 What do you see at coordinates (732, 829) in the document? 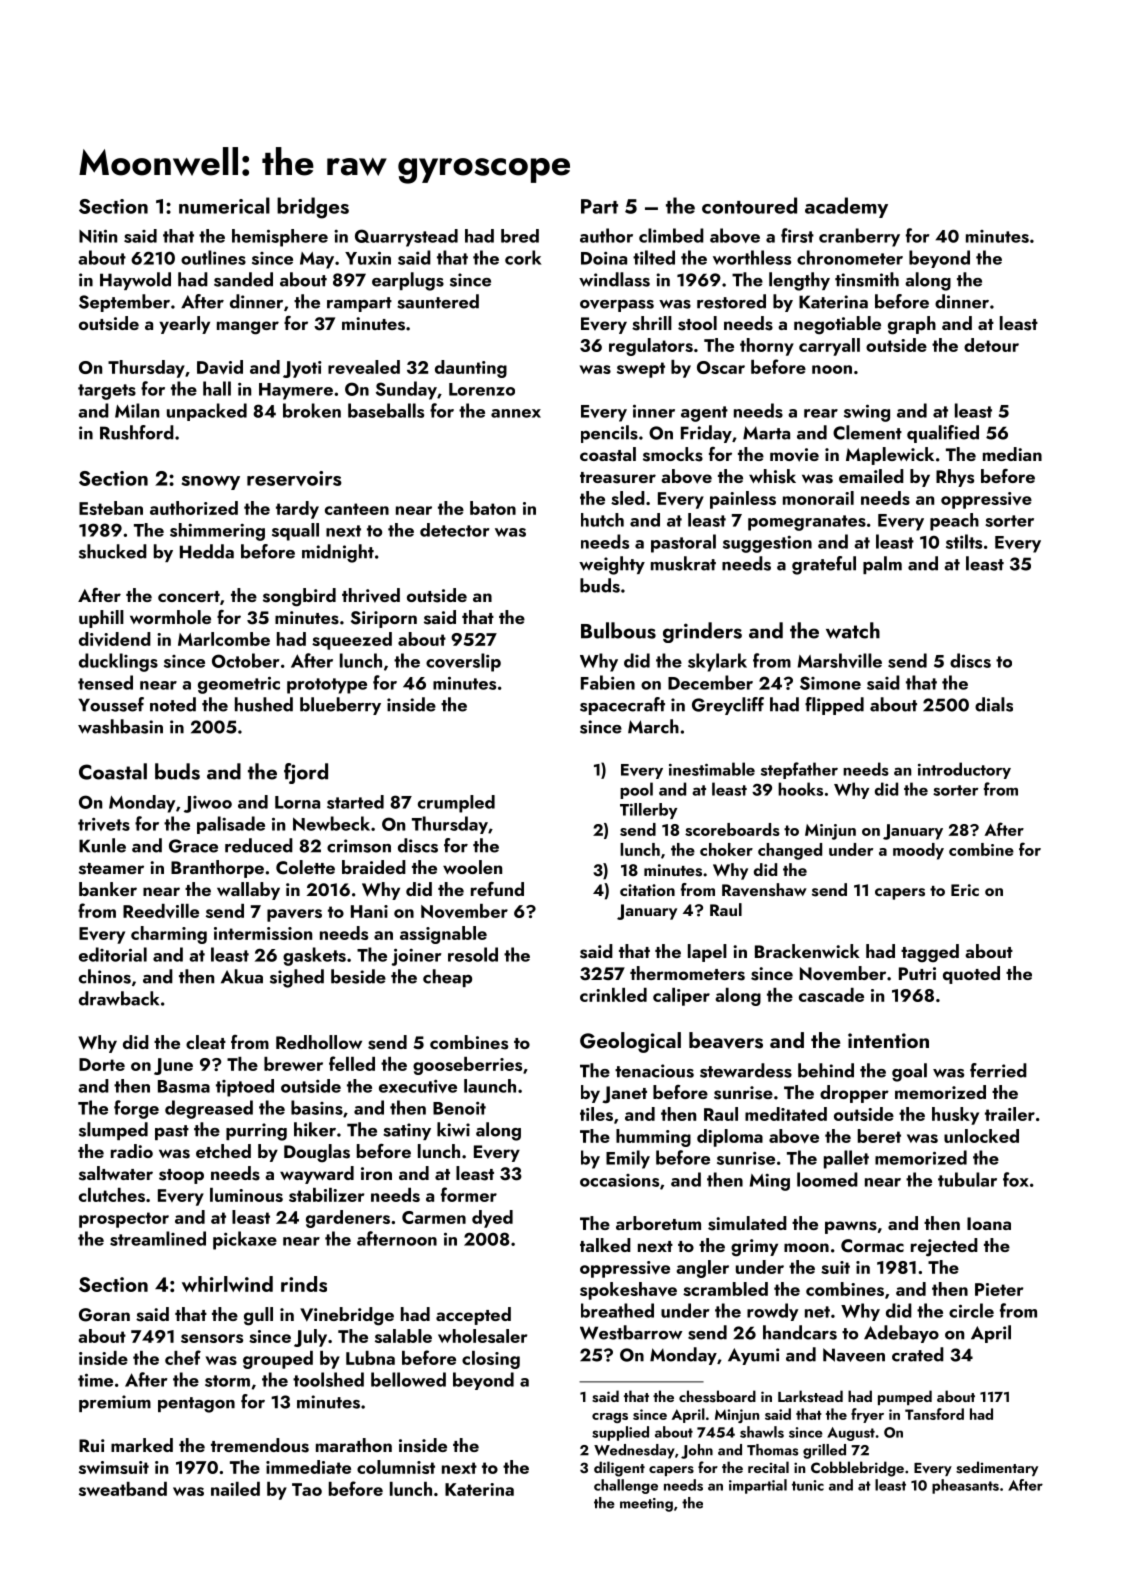
I see `scoreboards` at bounding box center [732, 829].
